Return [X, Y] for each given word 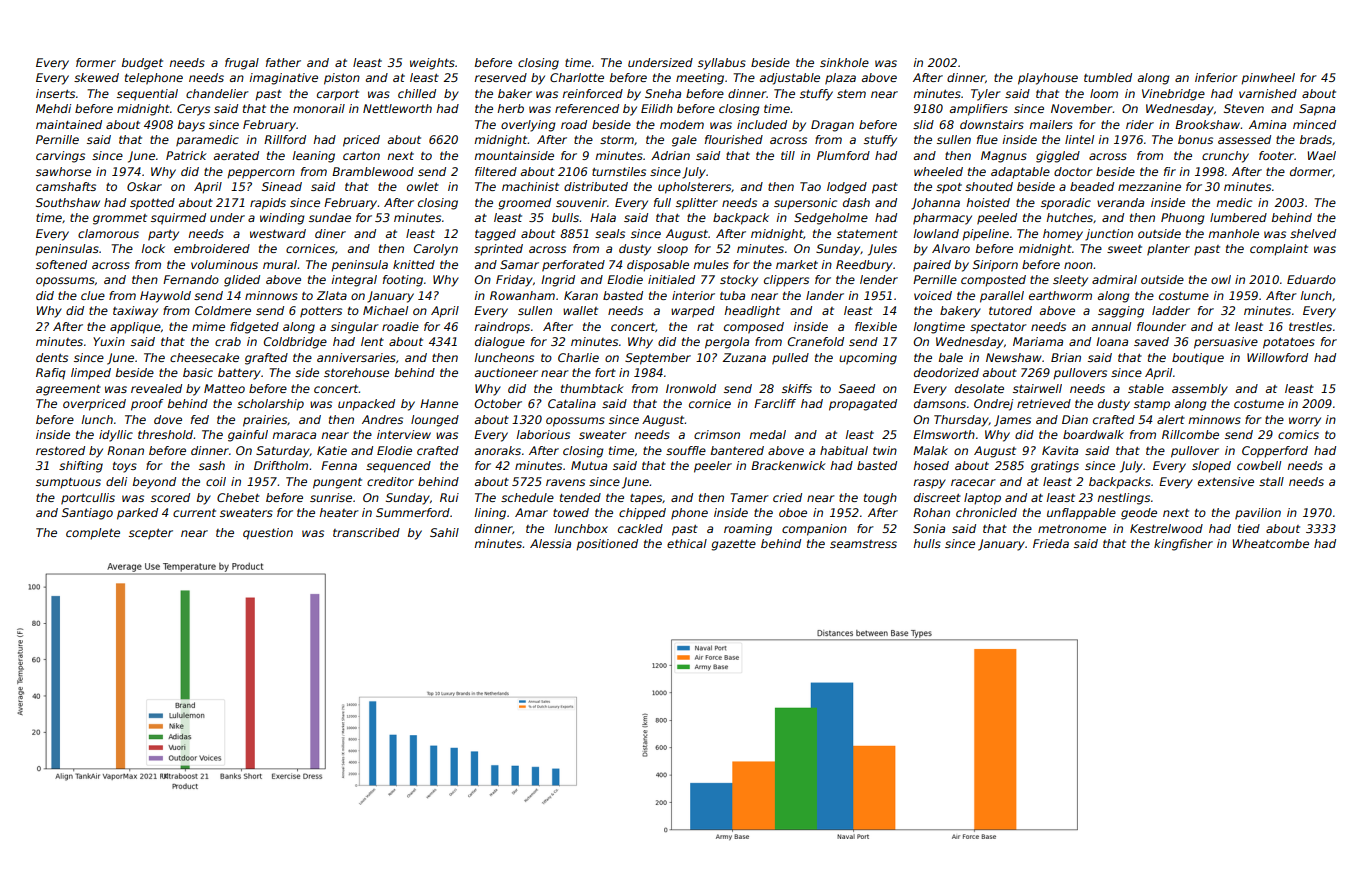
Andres [382, 419]
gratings [1055, 467]
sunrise [331, 497]
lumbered [1238, 217]
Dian [1075, 419]
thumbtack [592, 388]
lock [153, 248]
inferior [1216, 77]
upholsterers [694, 188]
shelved [1313, 233]
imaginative [283, 79]
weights [432, 64]
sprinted [498, 250]
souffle [686, 450]
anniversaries [356, 357]
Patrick [186, 155]
